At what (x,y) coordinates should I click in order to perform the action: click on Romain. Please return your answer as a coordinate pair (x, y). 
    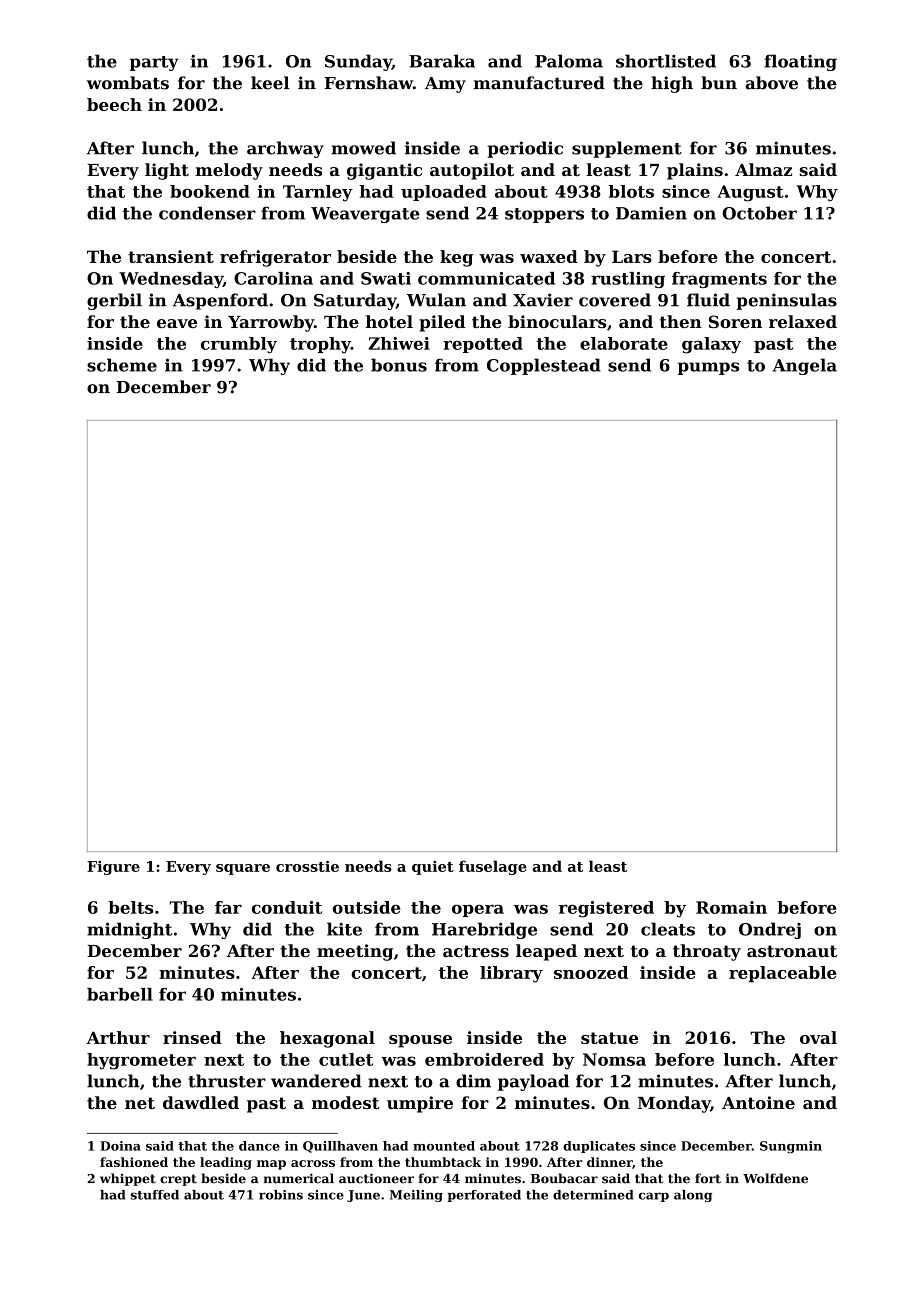
    Looking at the image, I should click on (731, 907).
